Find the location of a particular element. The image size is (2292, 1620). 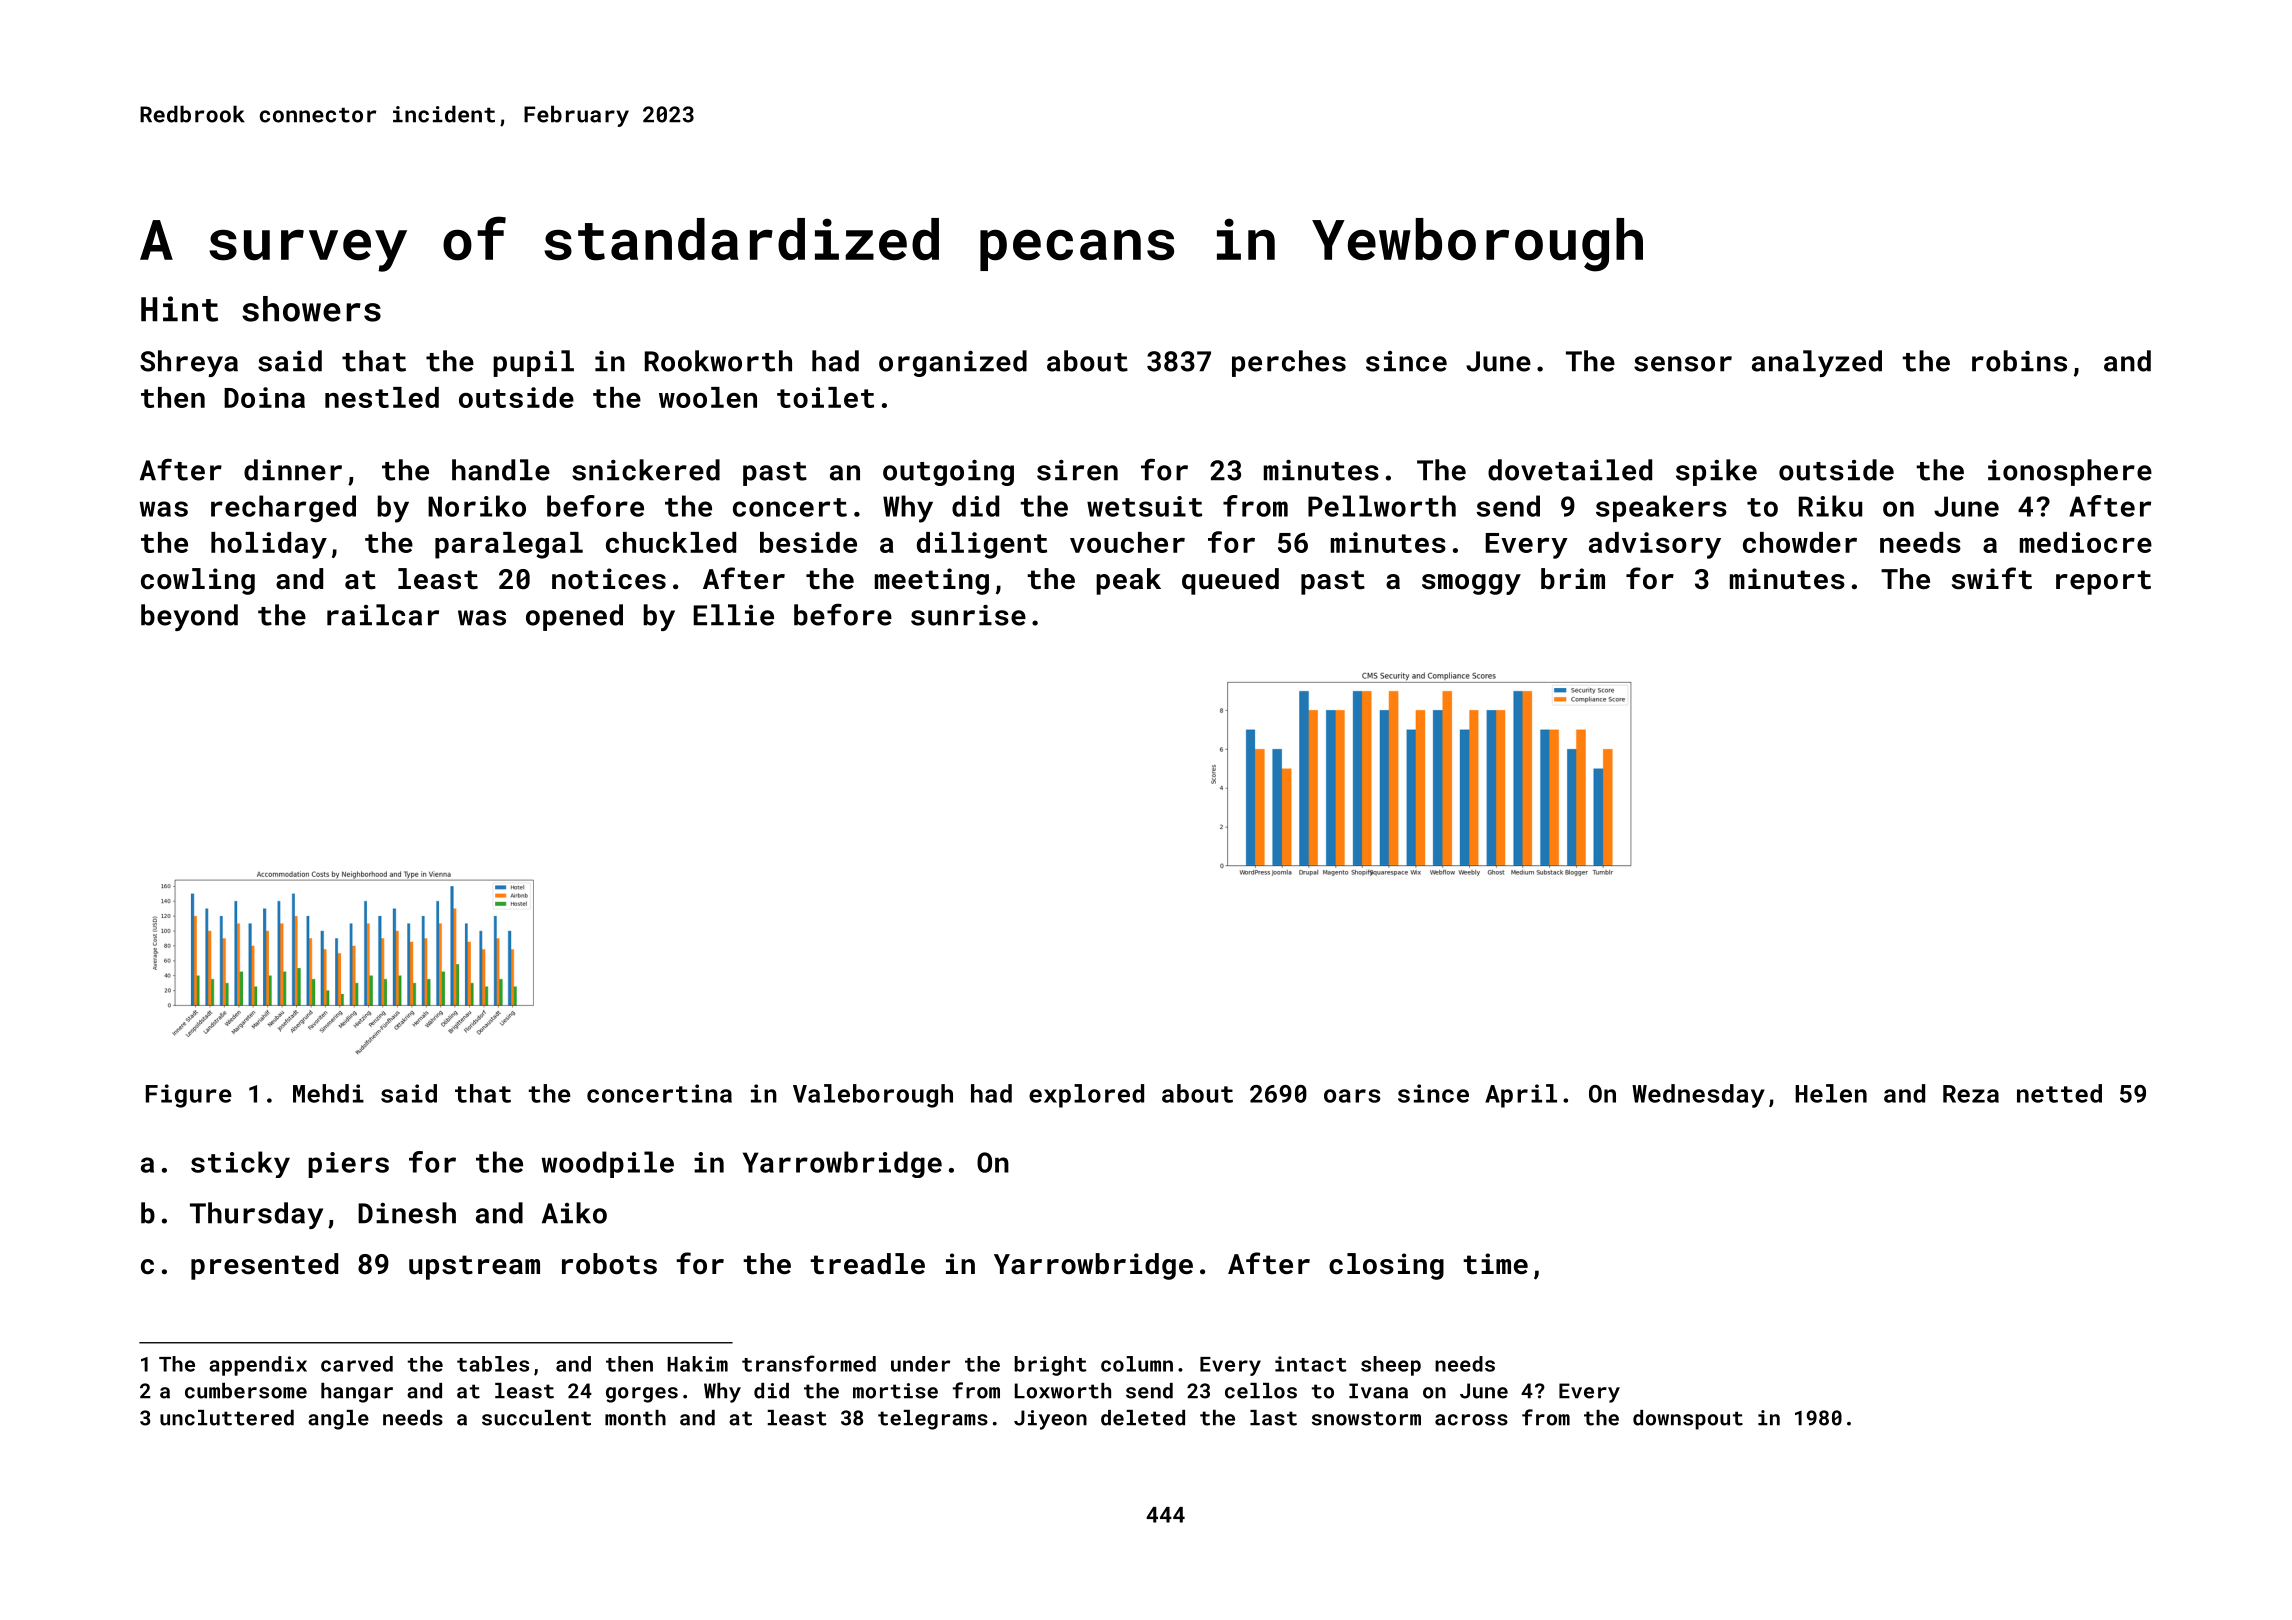

spike is located at coordinates (1716, 472).
